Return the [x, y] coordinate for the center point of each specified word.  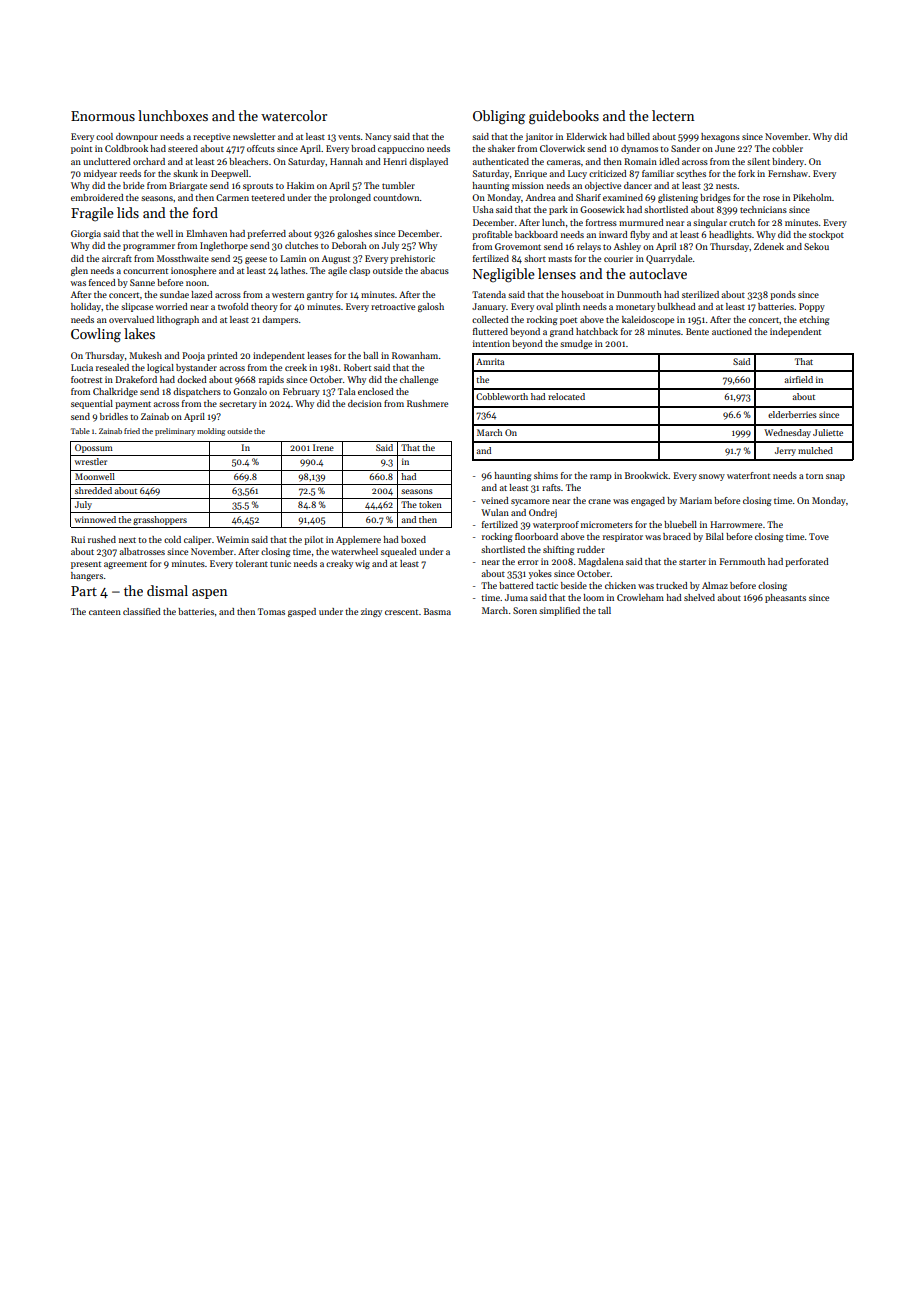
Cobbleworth [502, 396]
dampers [280, 320]
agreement [125, 565]
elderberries [792, 414]
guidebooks [564, 117]
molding [211, 432]
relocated [566, 396]
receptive [211, 137]
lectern [673, 115]
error [528, 562]
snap [835, 477]
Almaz [715, 585]
